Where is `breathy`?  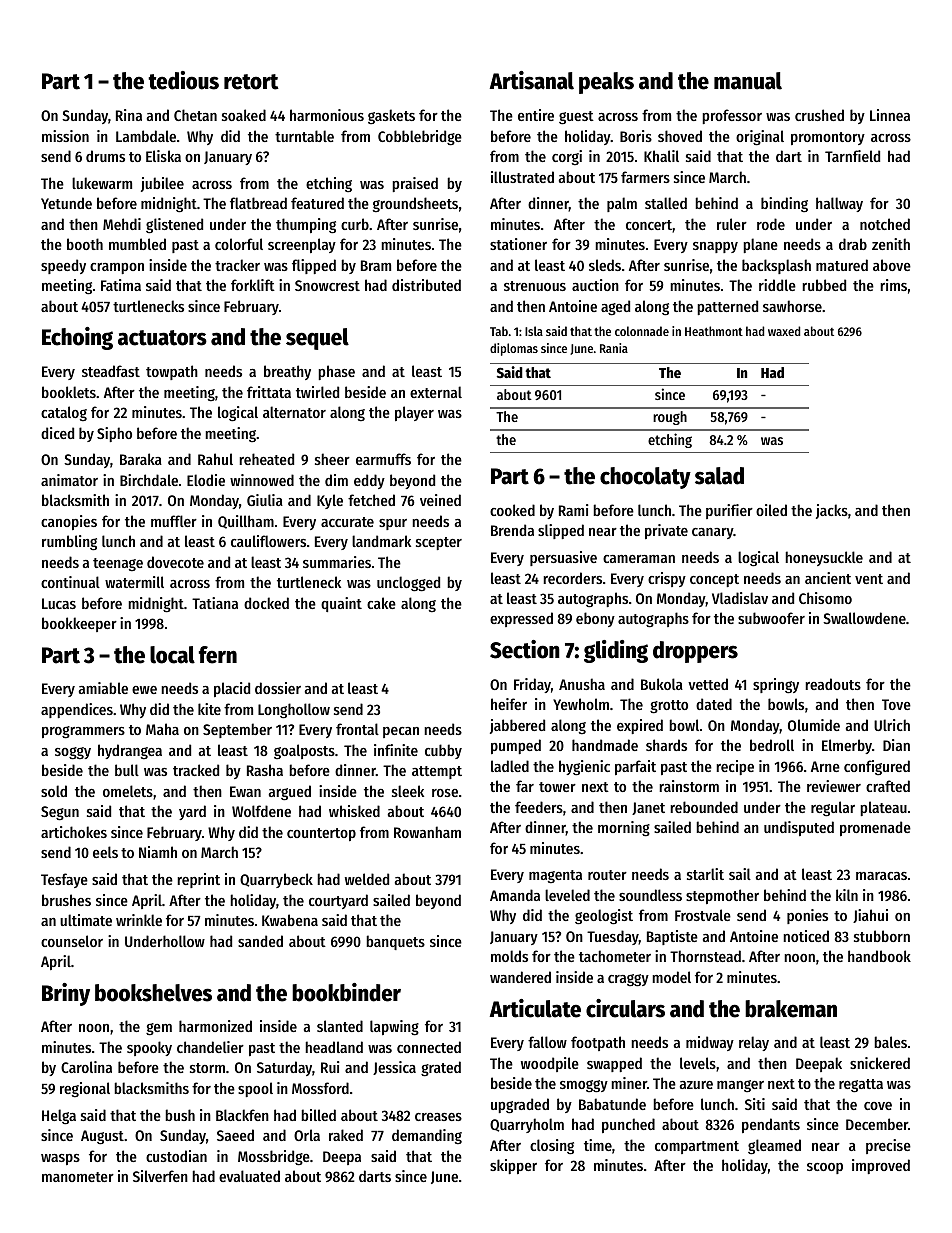
breathy is located at coordinates (287, 372).
